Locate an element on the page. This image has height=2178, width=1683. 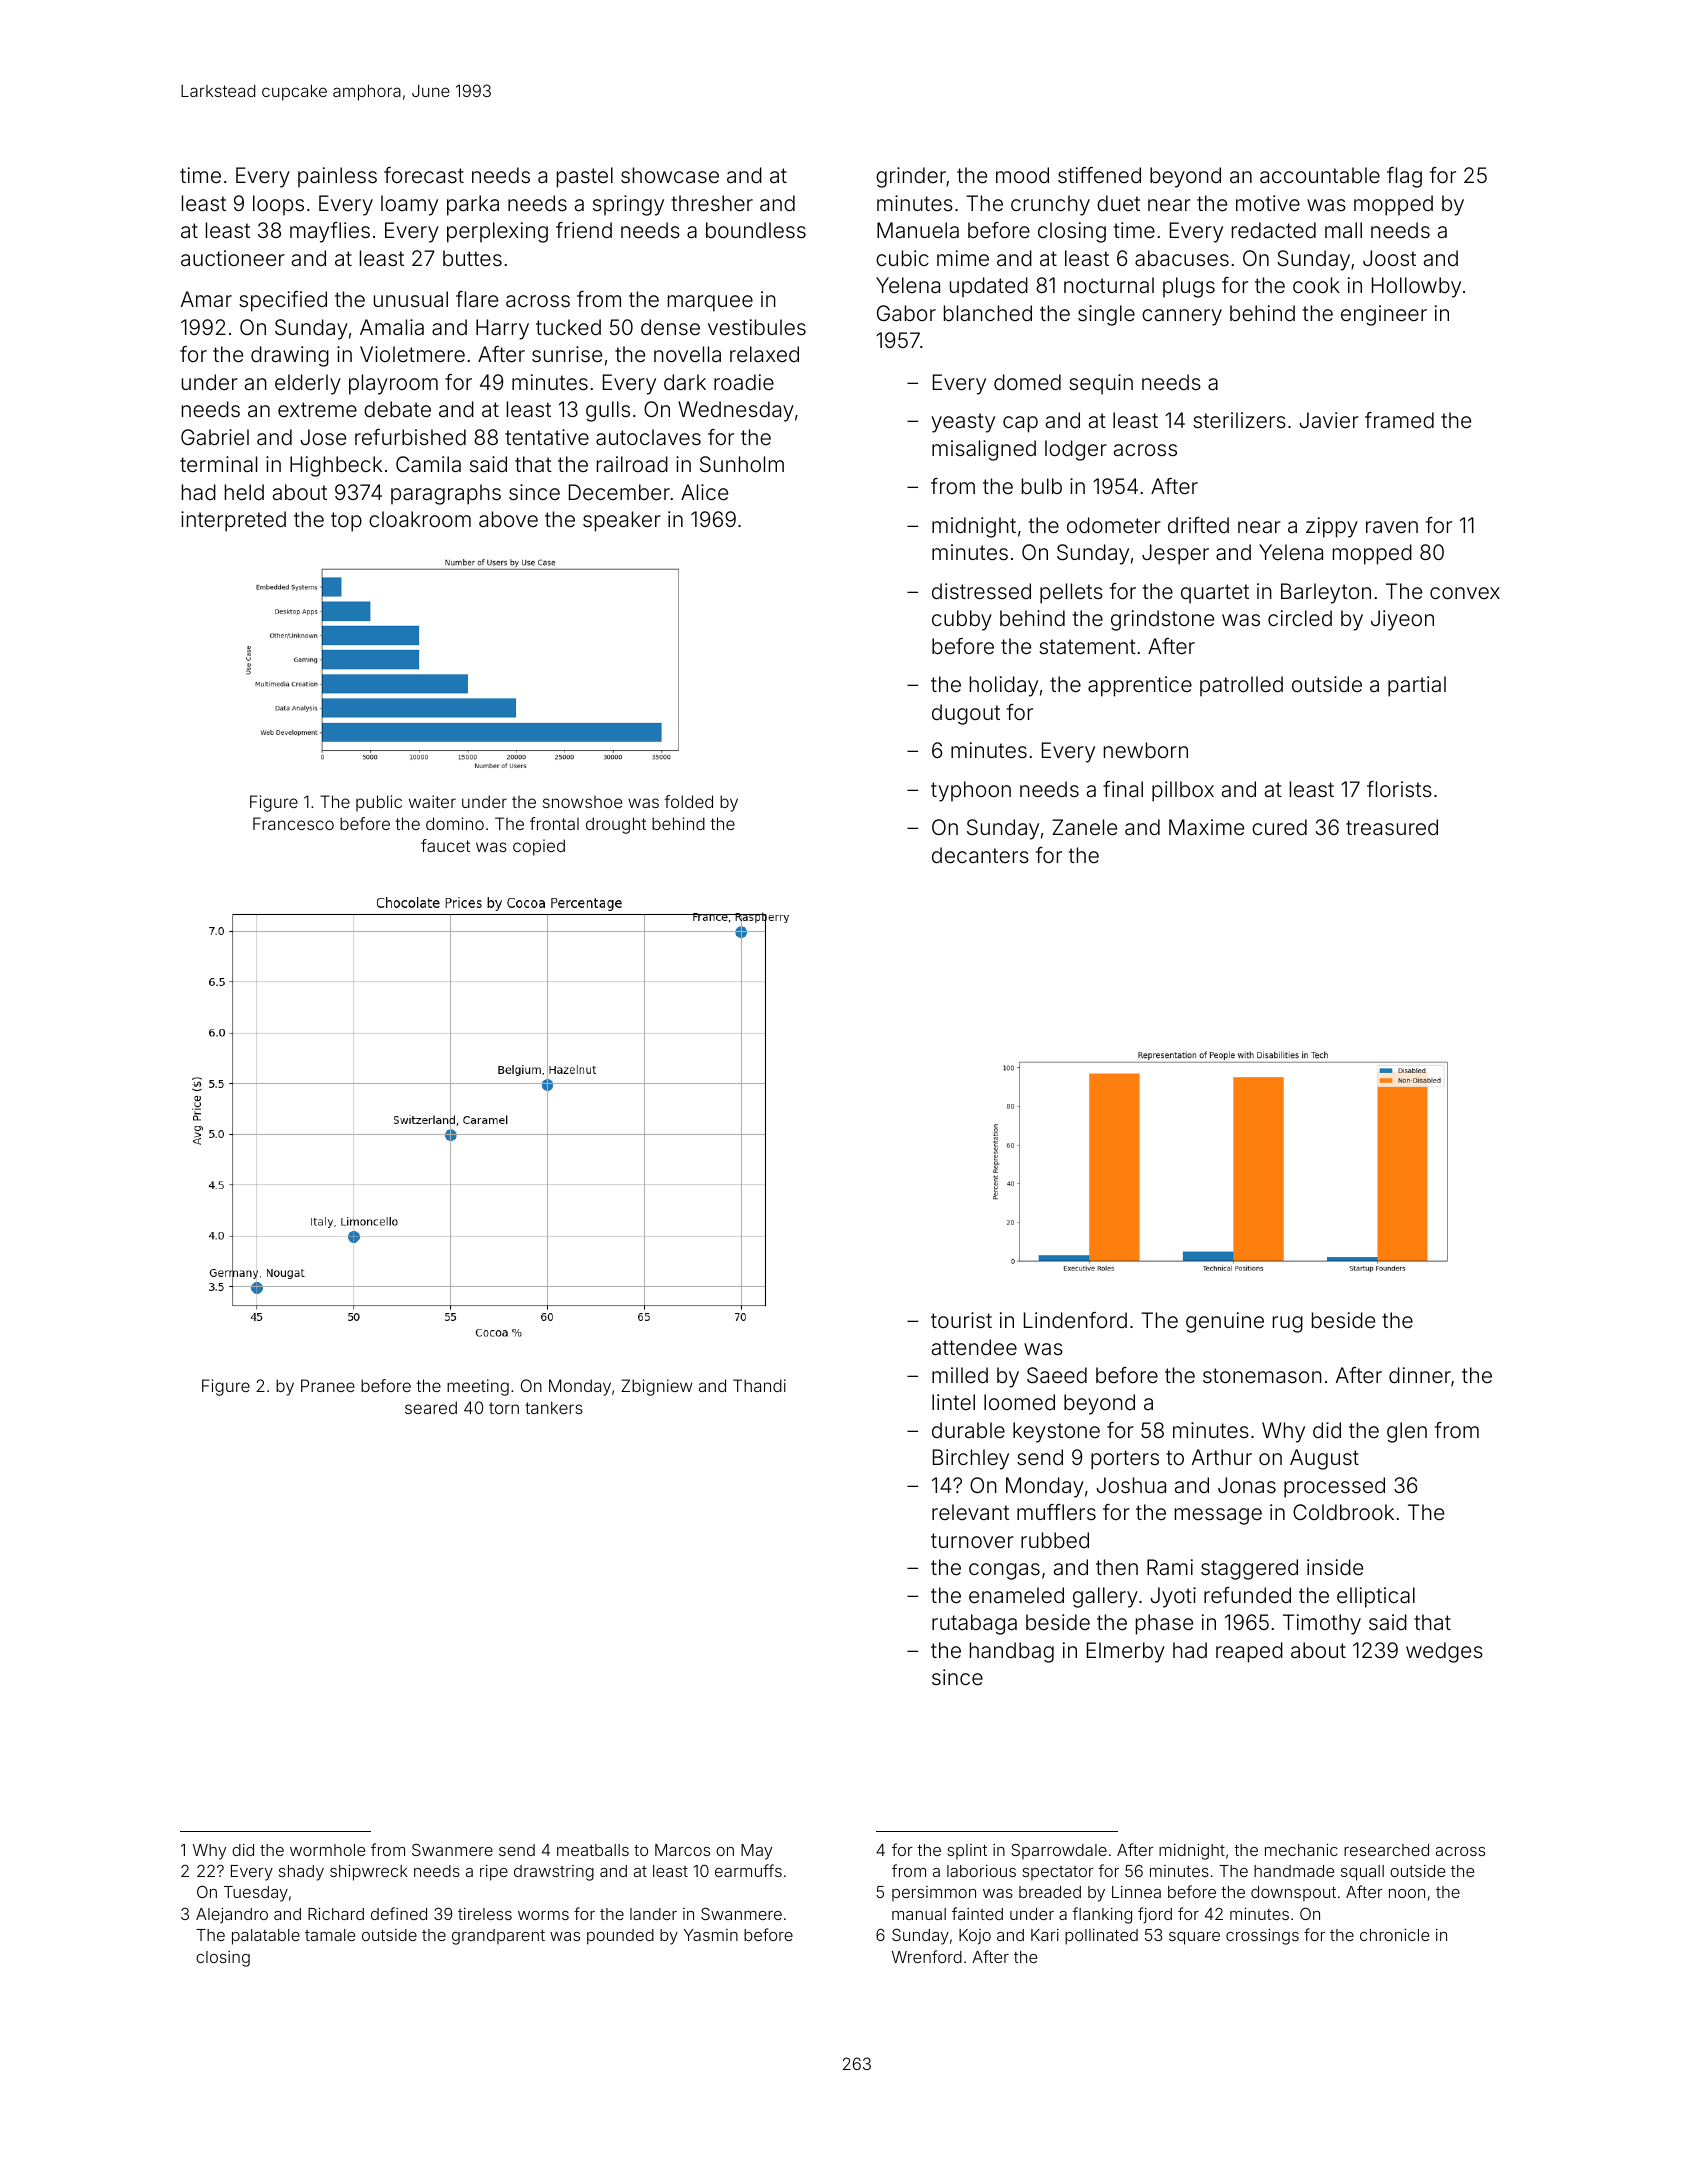
worms is located at coordinates (543, 1915).
